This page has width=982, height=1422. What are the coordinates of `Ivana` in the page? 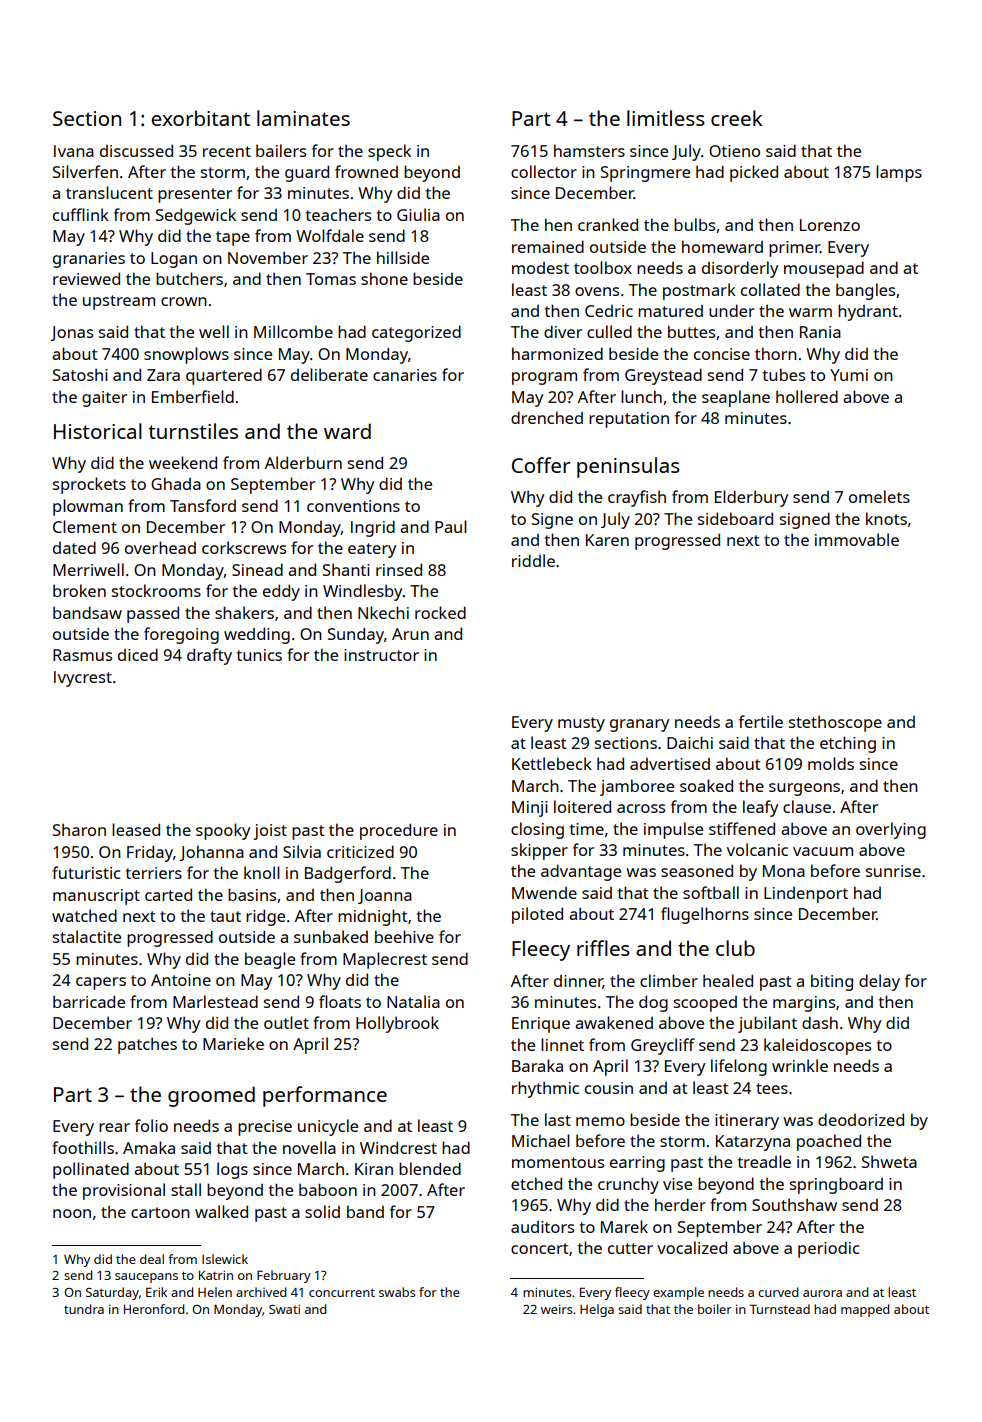 It's located at (74, 151).
